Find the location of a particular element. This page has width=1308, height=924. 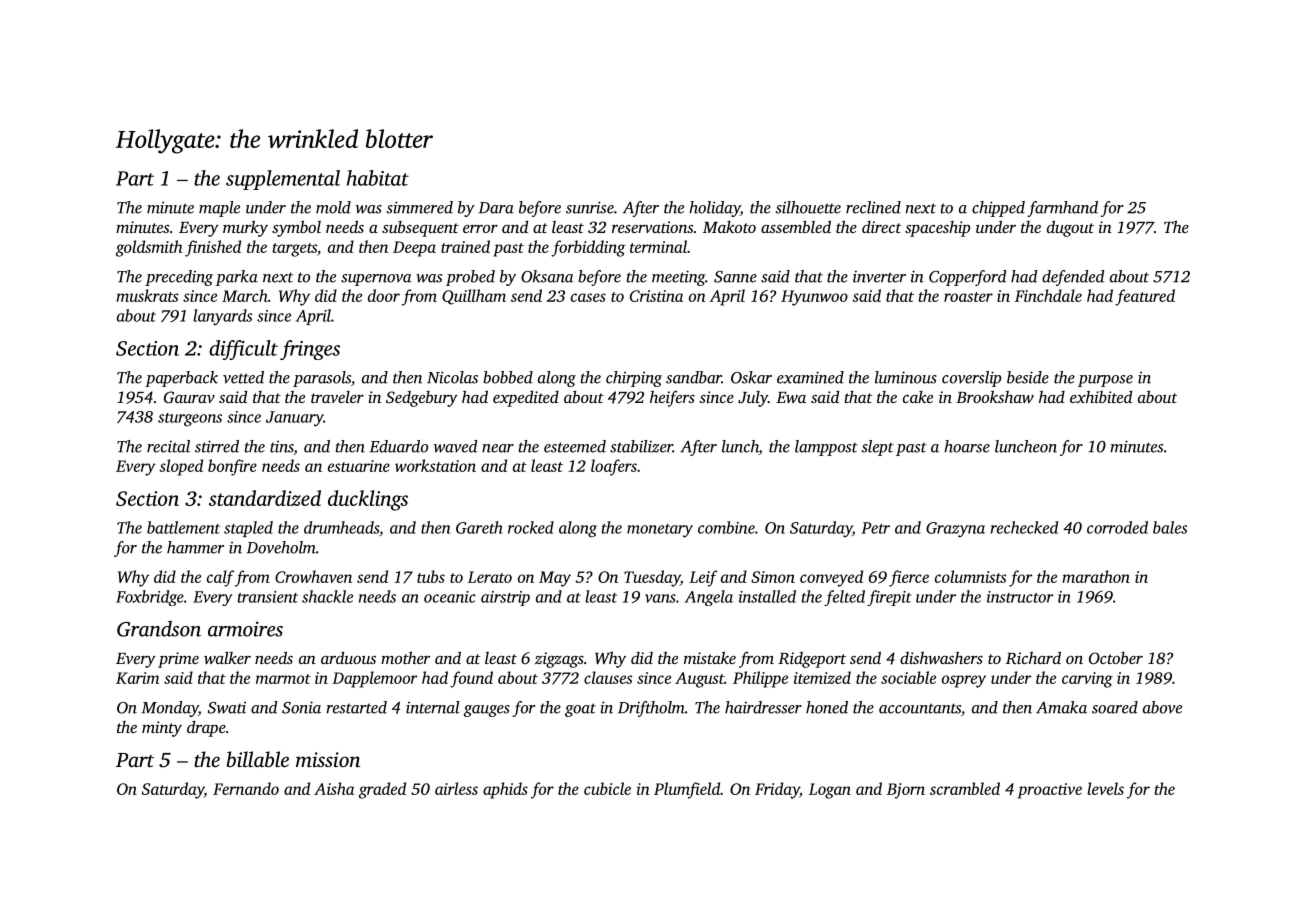

Brookshaw is located at coordinates (995, 396).
